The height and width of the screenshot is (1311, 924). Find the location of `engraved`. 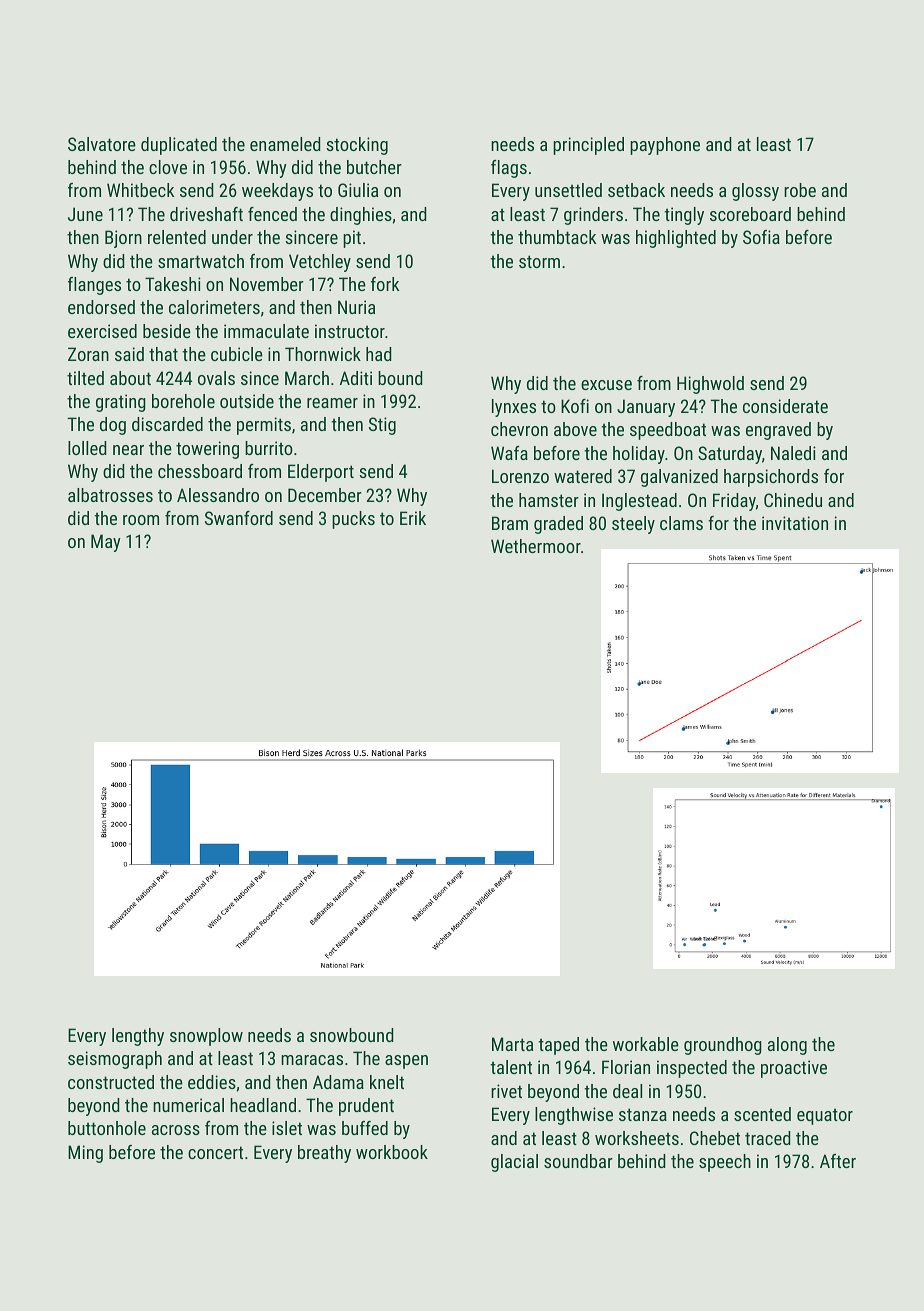

engraved is located at coordinates (778, 431).
